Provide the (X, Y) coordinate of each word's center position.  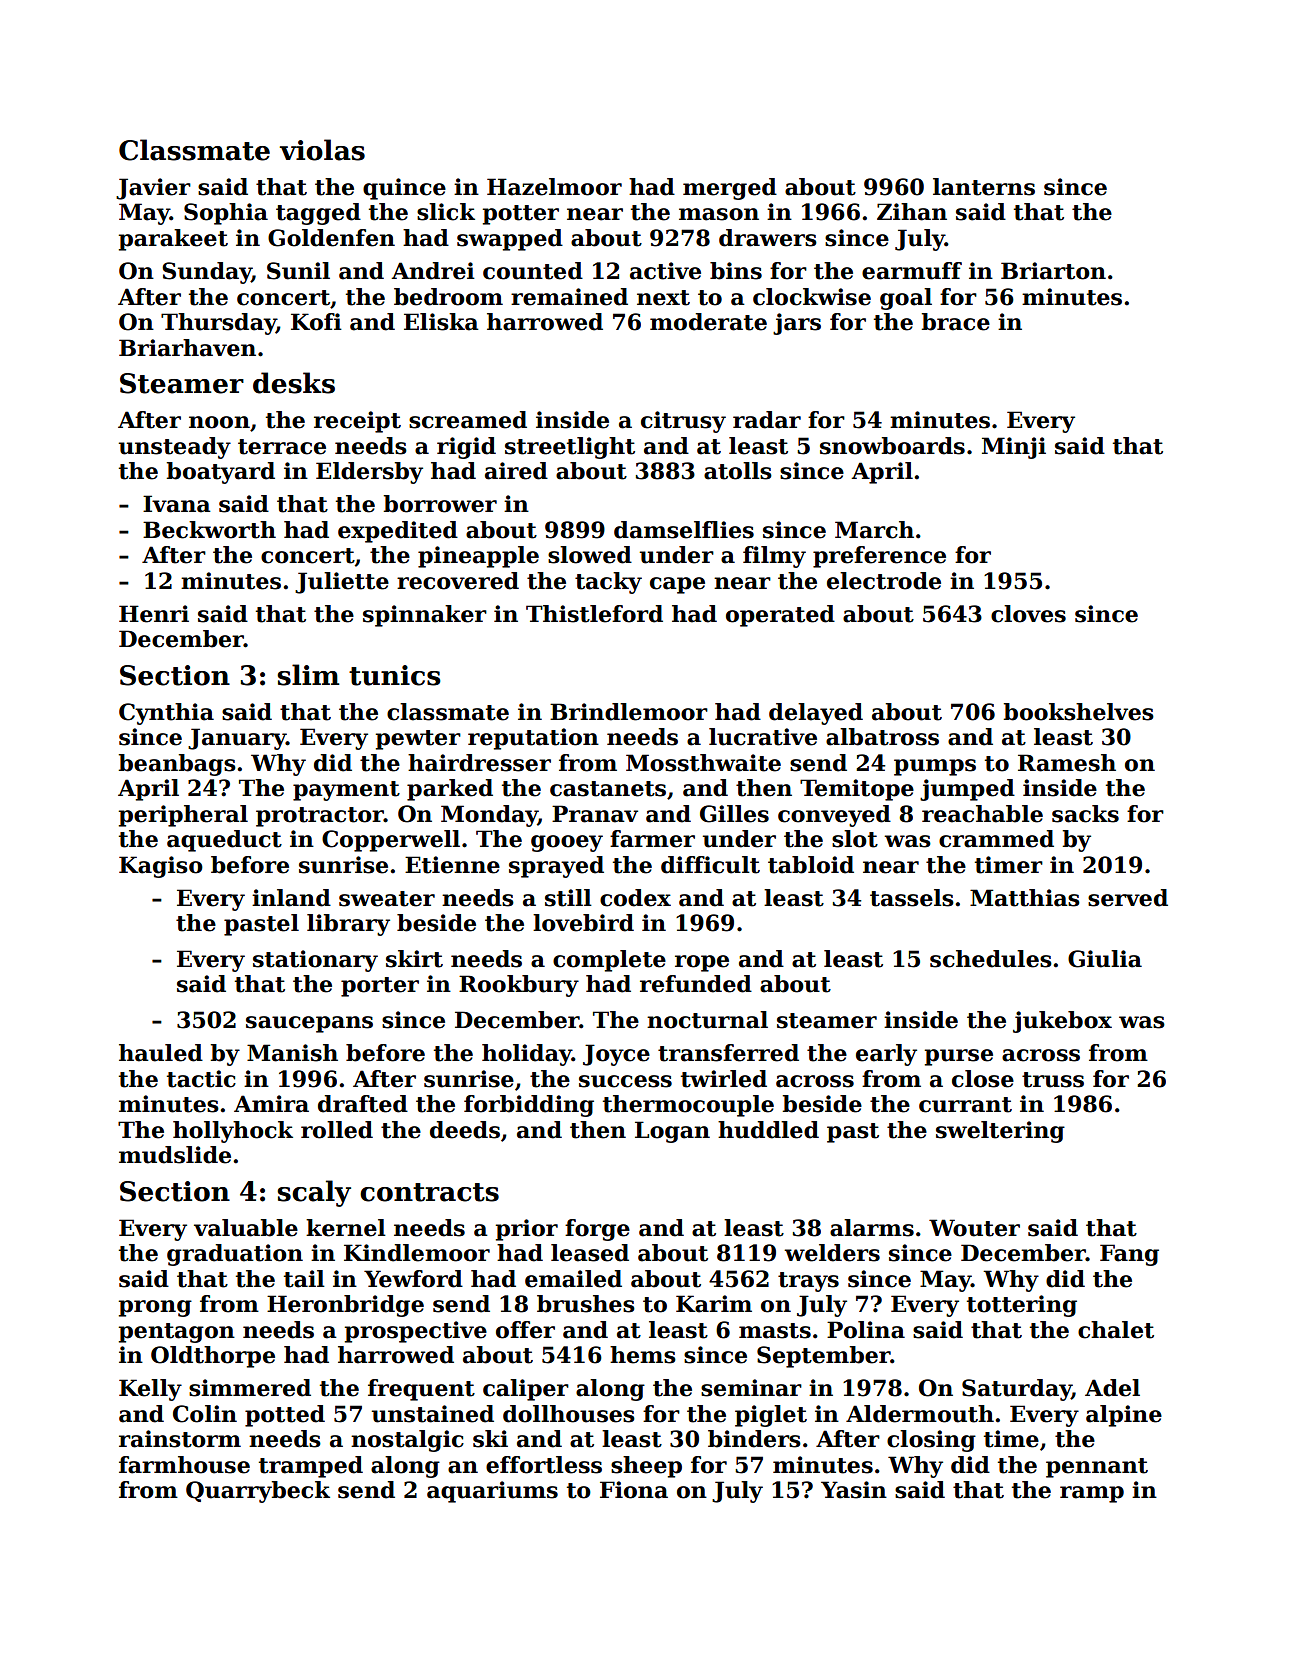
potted (285, 1416)
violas (322, 150)
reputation (533, 739)
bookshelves (1079, 712)
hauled (161, 1053)
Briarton (1053, 271)
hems (643, 1355)
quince (404, 189)
